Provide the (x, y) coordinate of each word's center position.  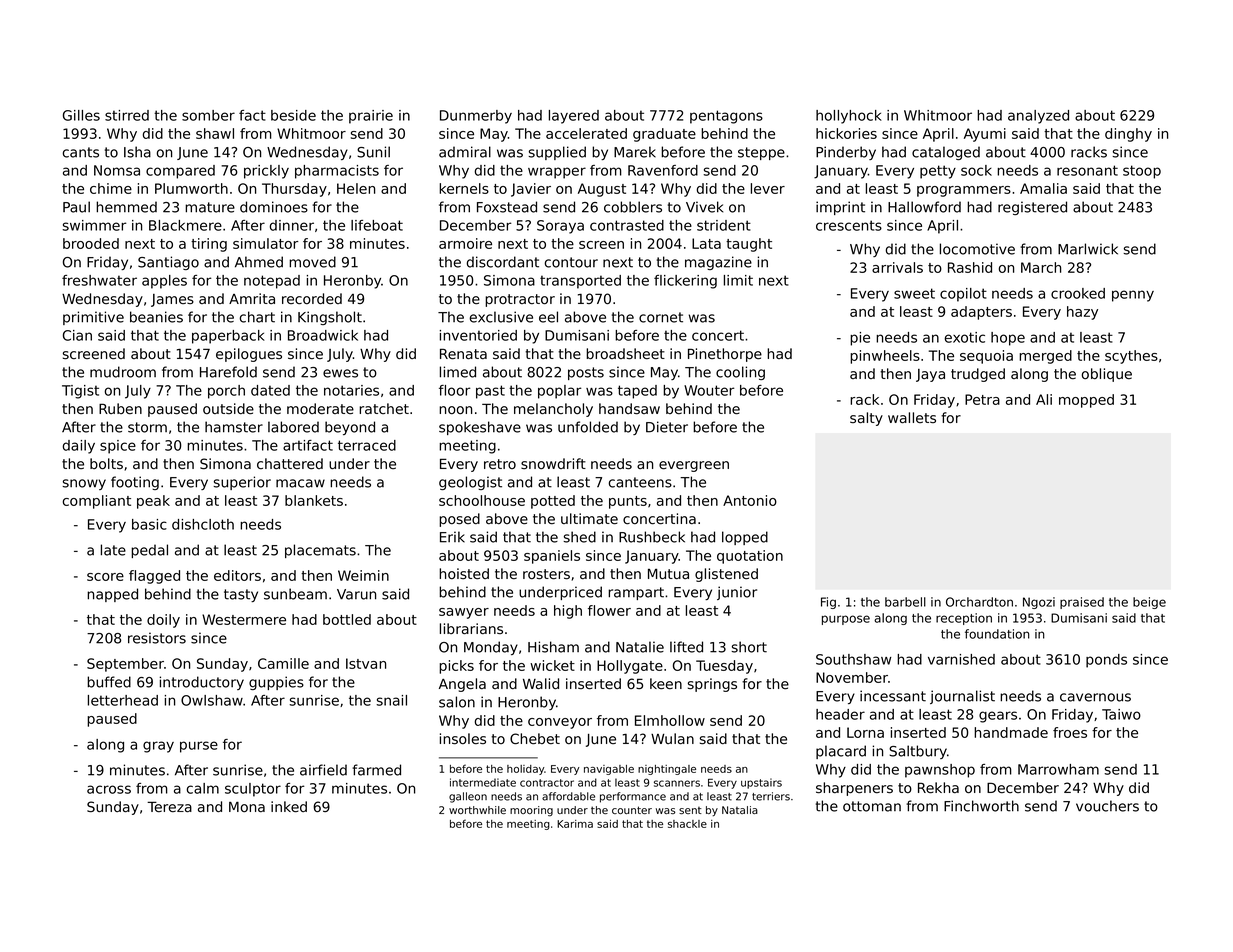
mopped (1086, 401)
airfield (323, 770)
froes (1070, 732)
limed (458, 372)
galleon (468, 797)
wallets (912, 418)
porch (226, 392)
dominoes (274, 207)
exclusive (501, 317)
